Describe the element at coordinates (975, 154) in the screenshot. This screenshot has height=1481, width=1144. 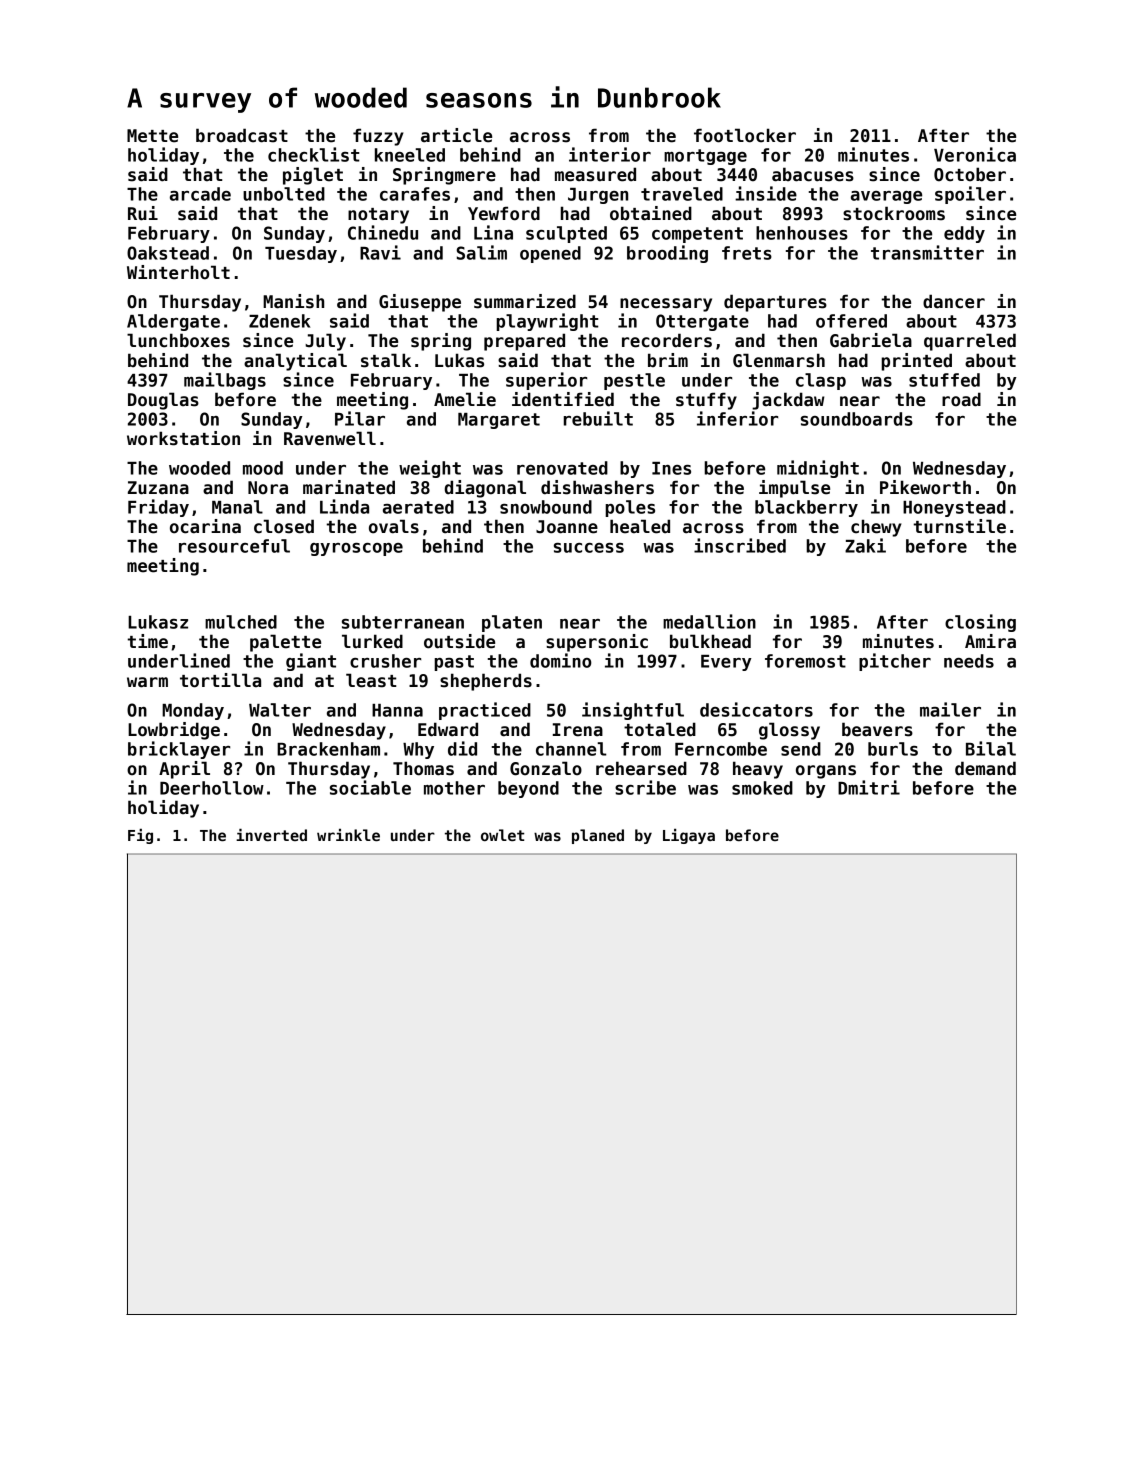
I see `Veronica` at that location.
